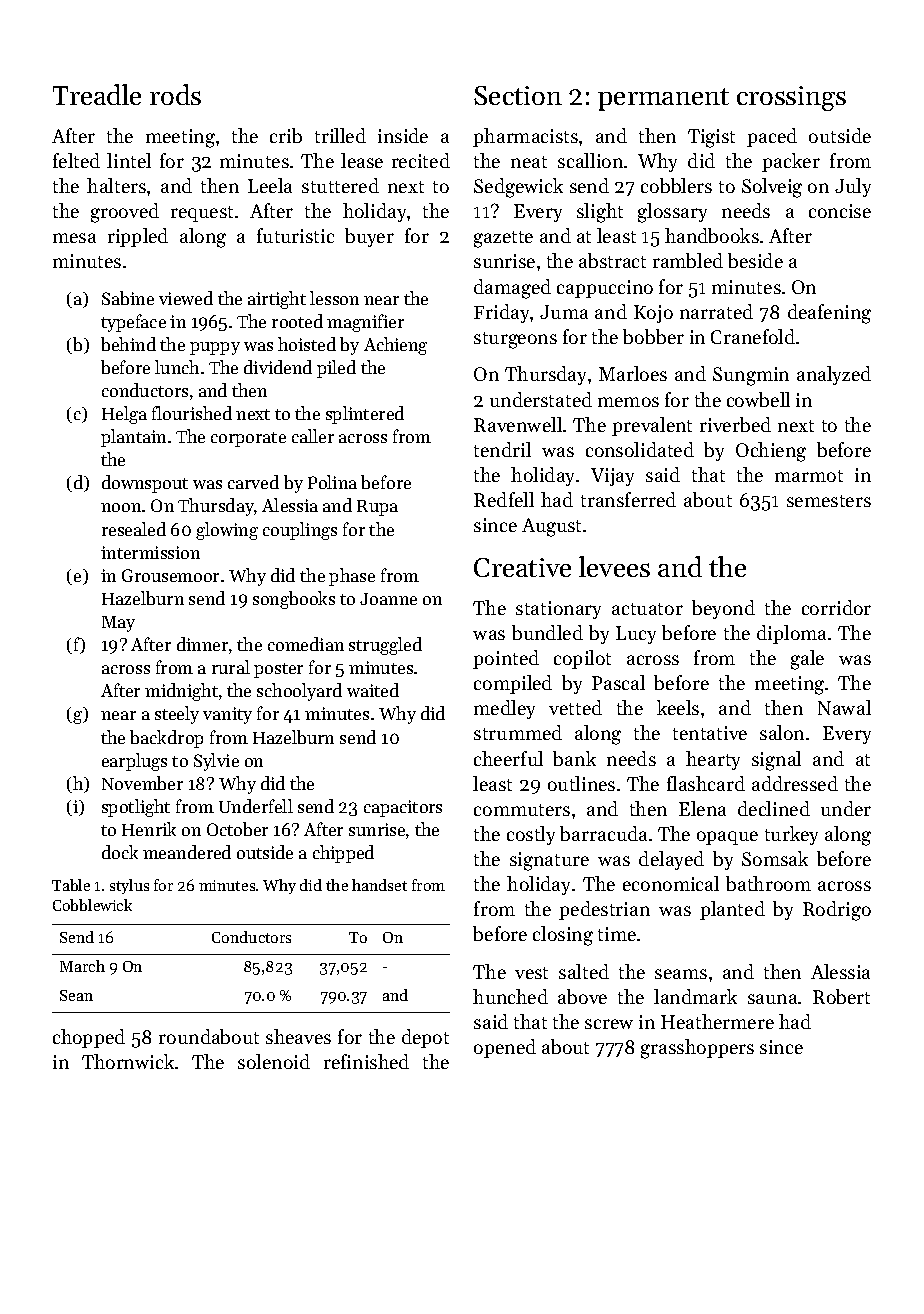 The height and width of the screenshot is (1314, 924). I want to click on Redfell, so click(504, 499).
